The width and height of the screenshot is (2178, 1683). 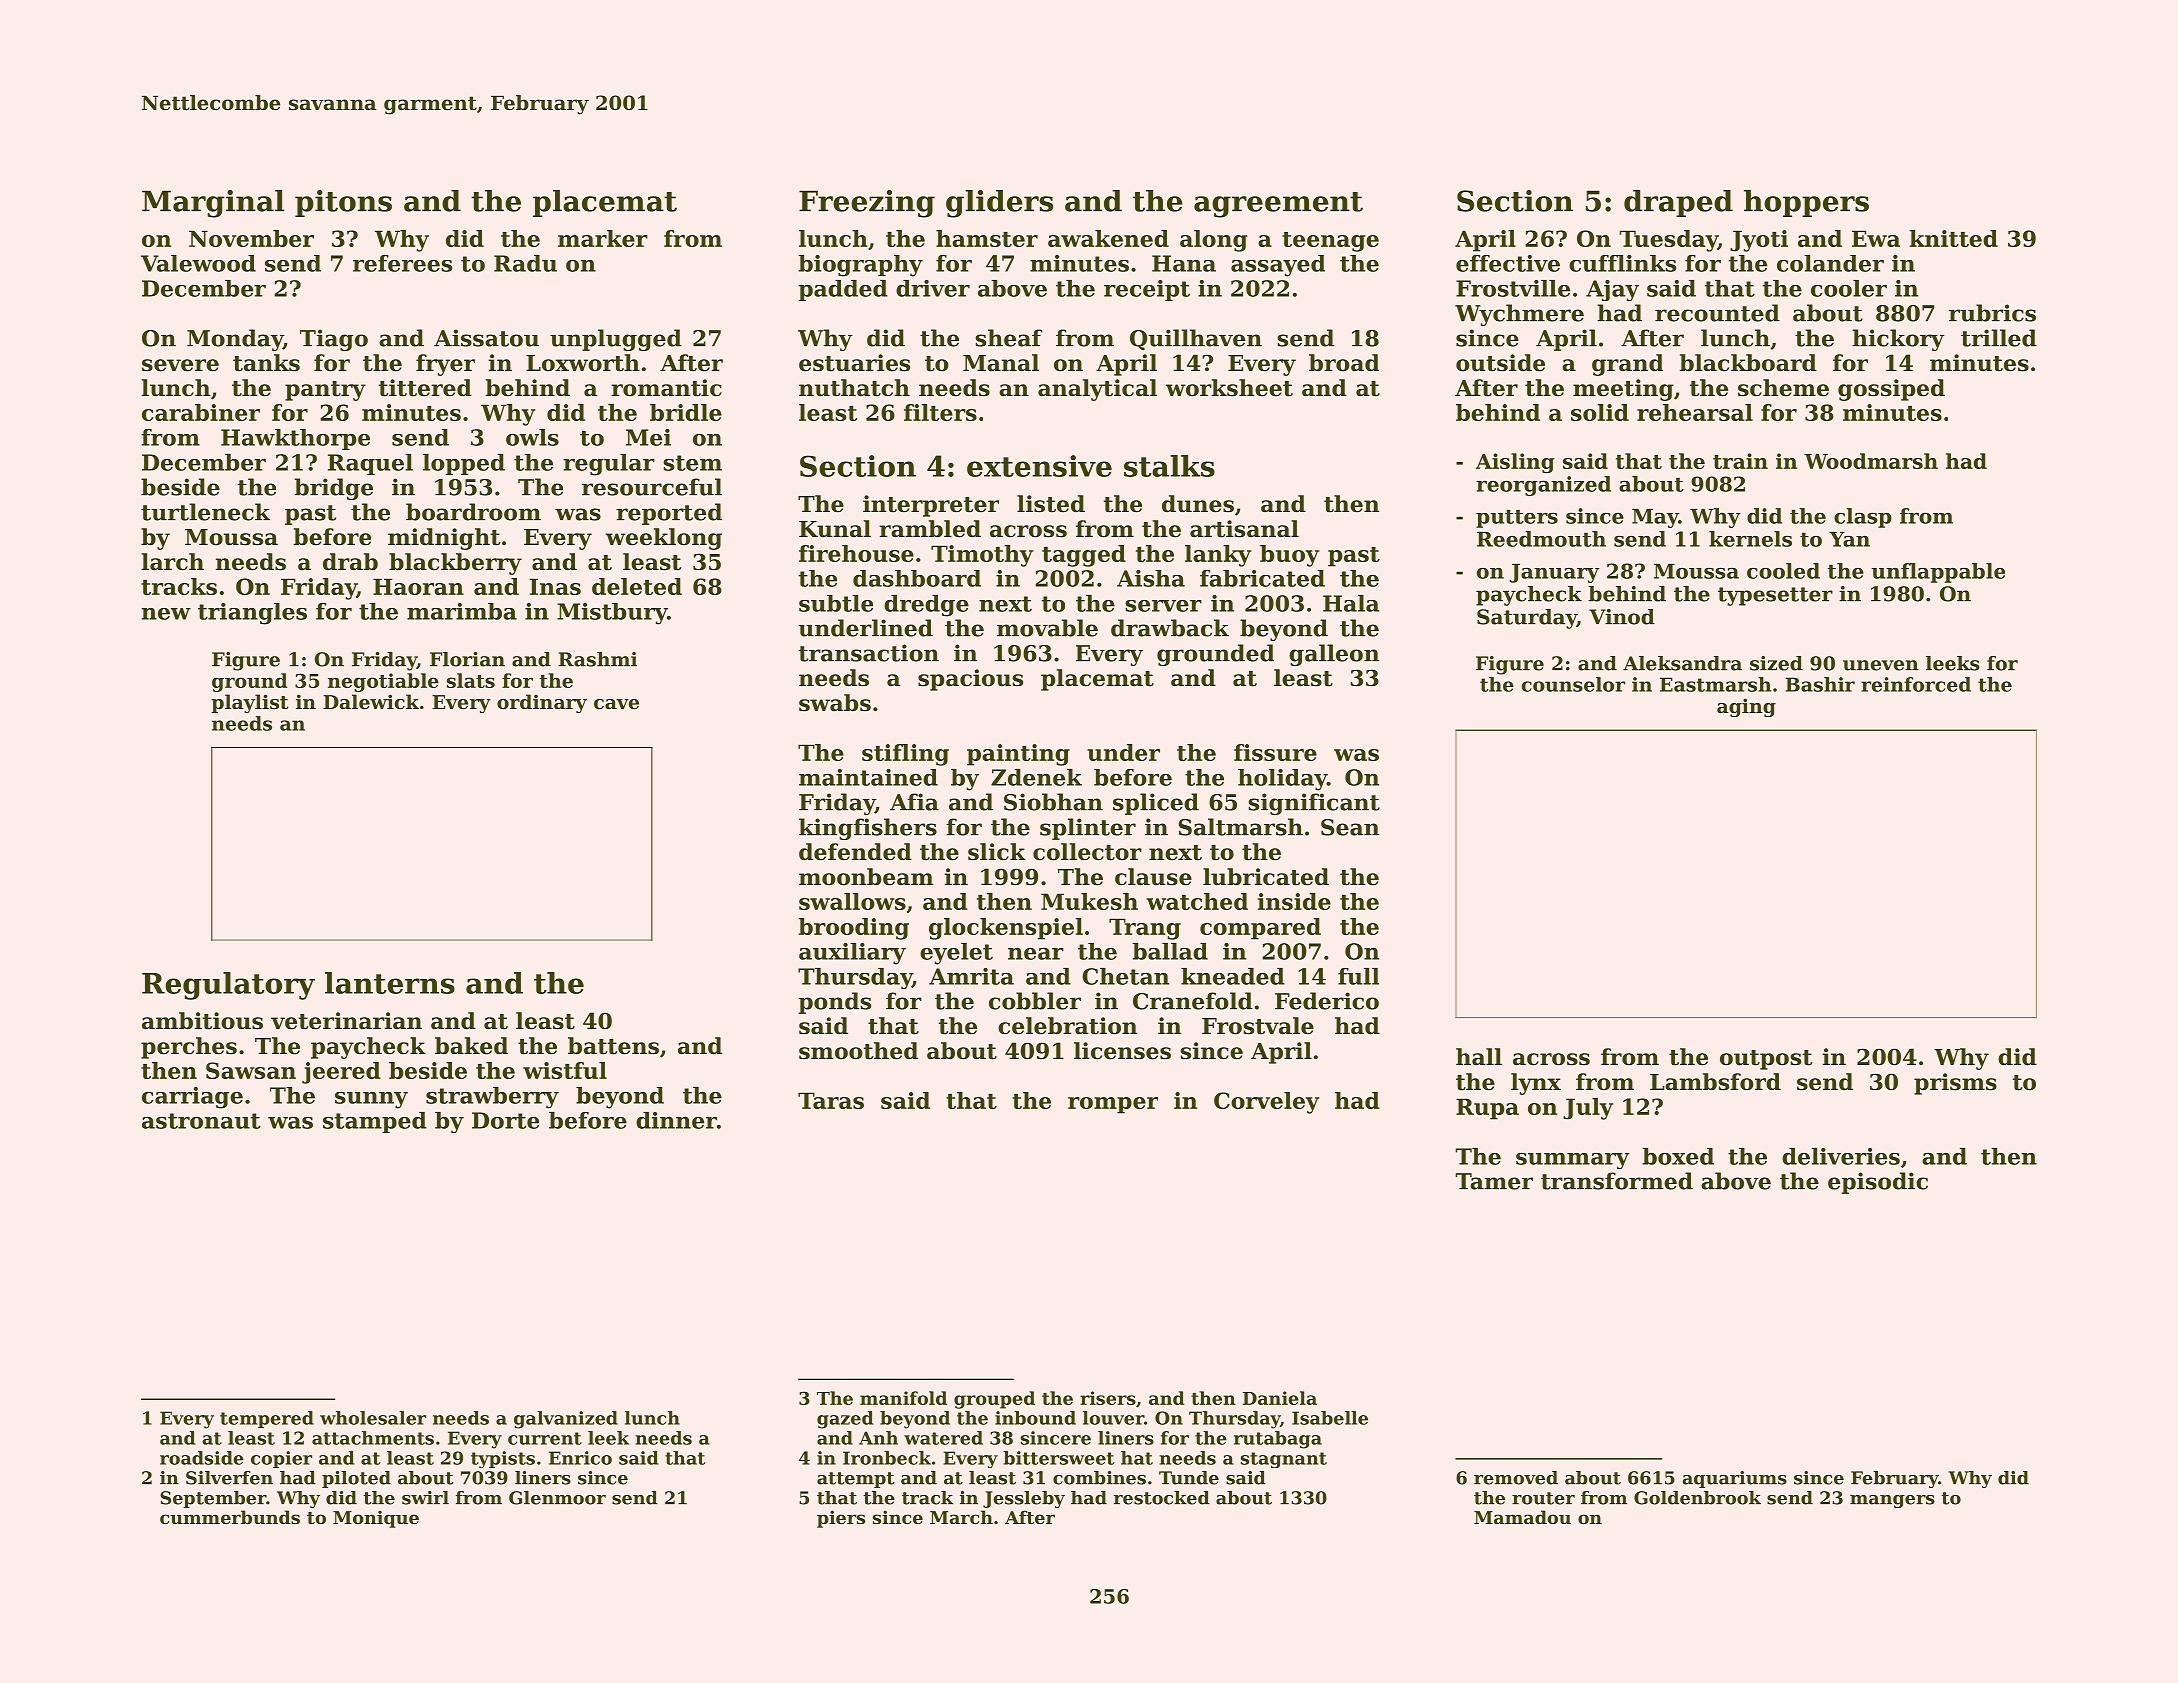 What do you see at coordinates (471, 1046) in the screenshot?
I see `baked` at bounding box center [471, 1046].
